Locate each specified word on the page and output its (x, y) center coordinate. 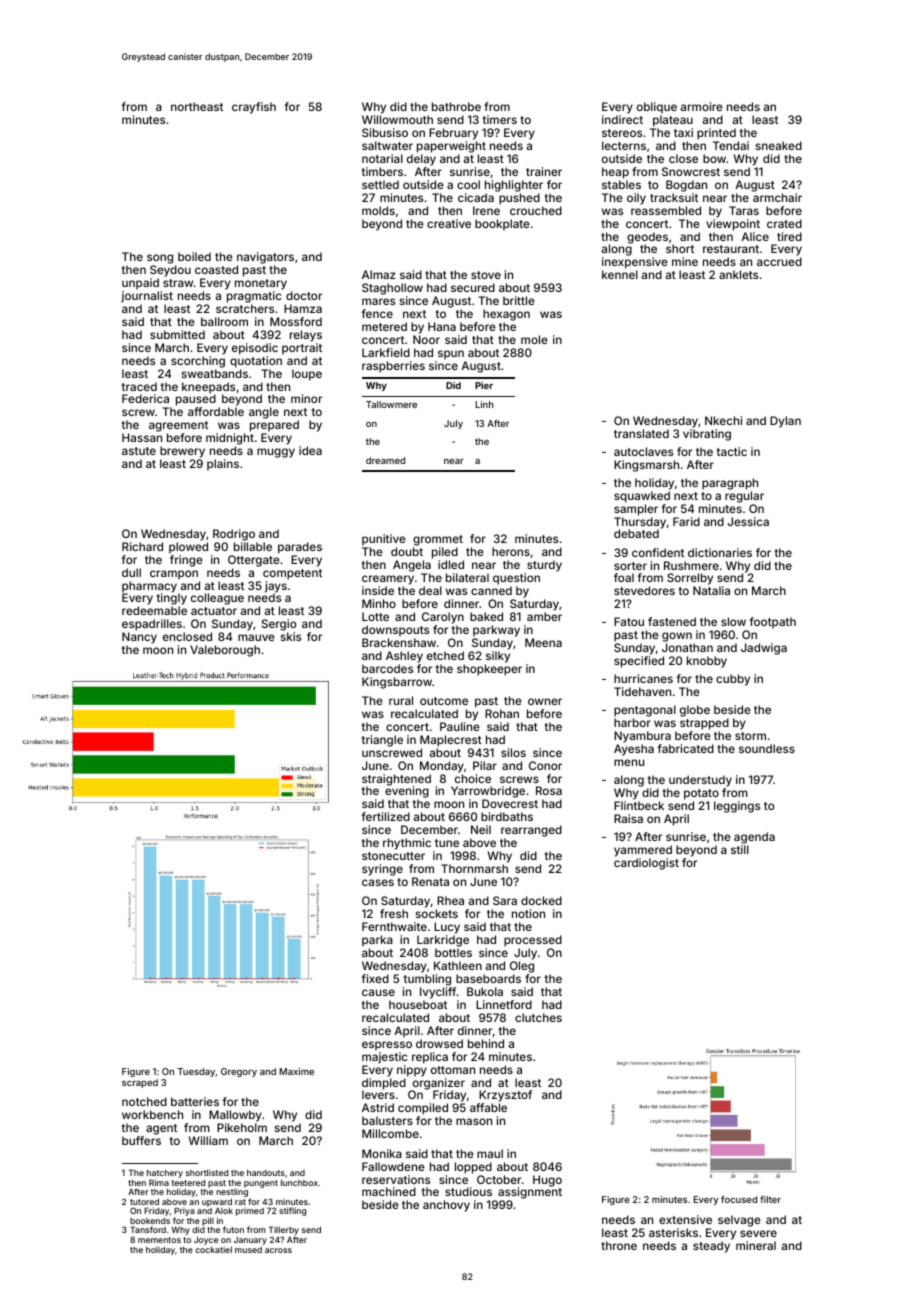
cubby (733, 680)
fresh (394, 913)
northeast (197, 106)
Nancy (139, 638)
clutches (538, 1017)
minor (306, 398)
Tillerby (284, 1230)
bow (714, 158)
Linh (484, 404)
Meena (543, 642)
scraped (140, 1083)
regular (744, 497)
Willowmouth (397, 119)
